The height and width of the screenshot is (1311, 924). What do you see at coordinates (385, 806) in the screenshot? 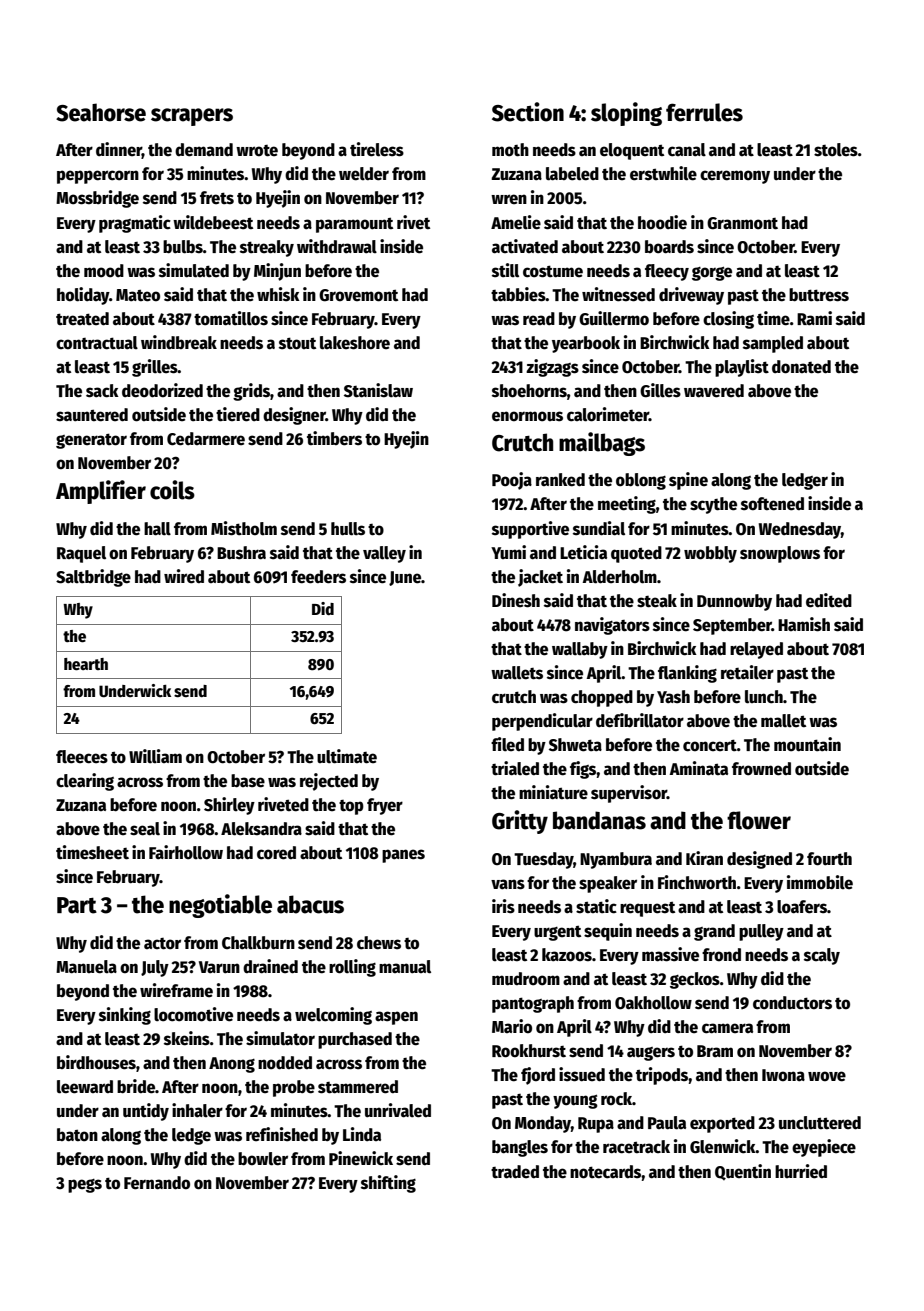
I see `fryer` at bounding box center [385, 806].
